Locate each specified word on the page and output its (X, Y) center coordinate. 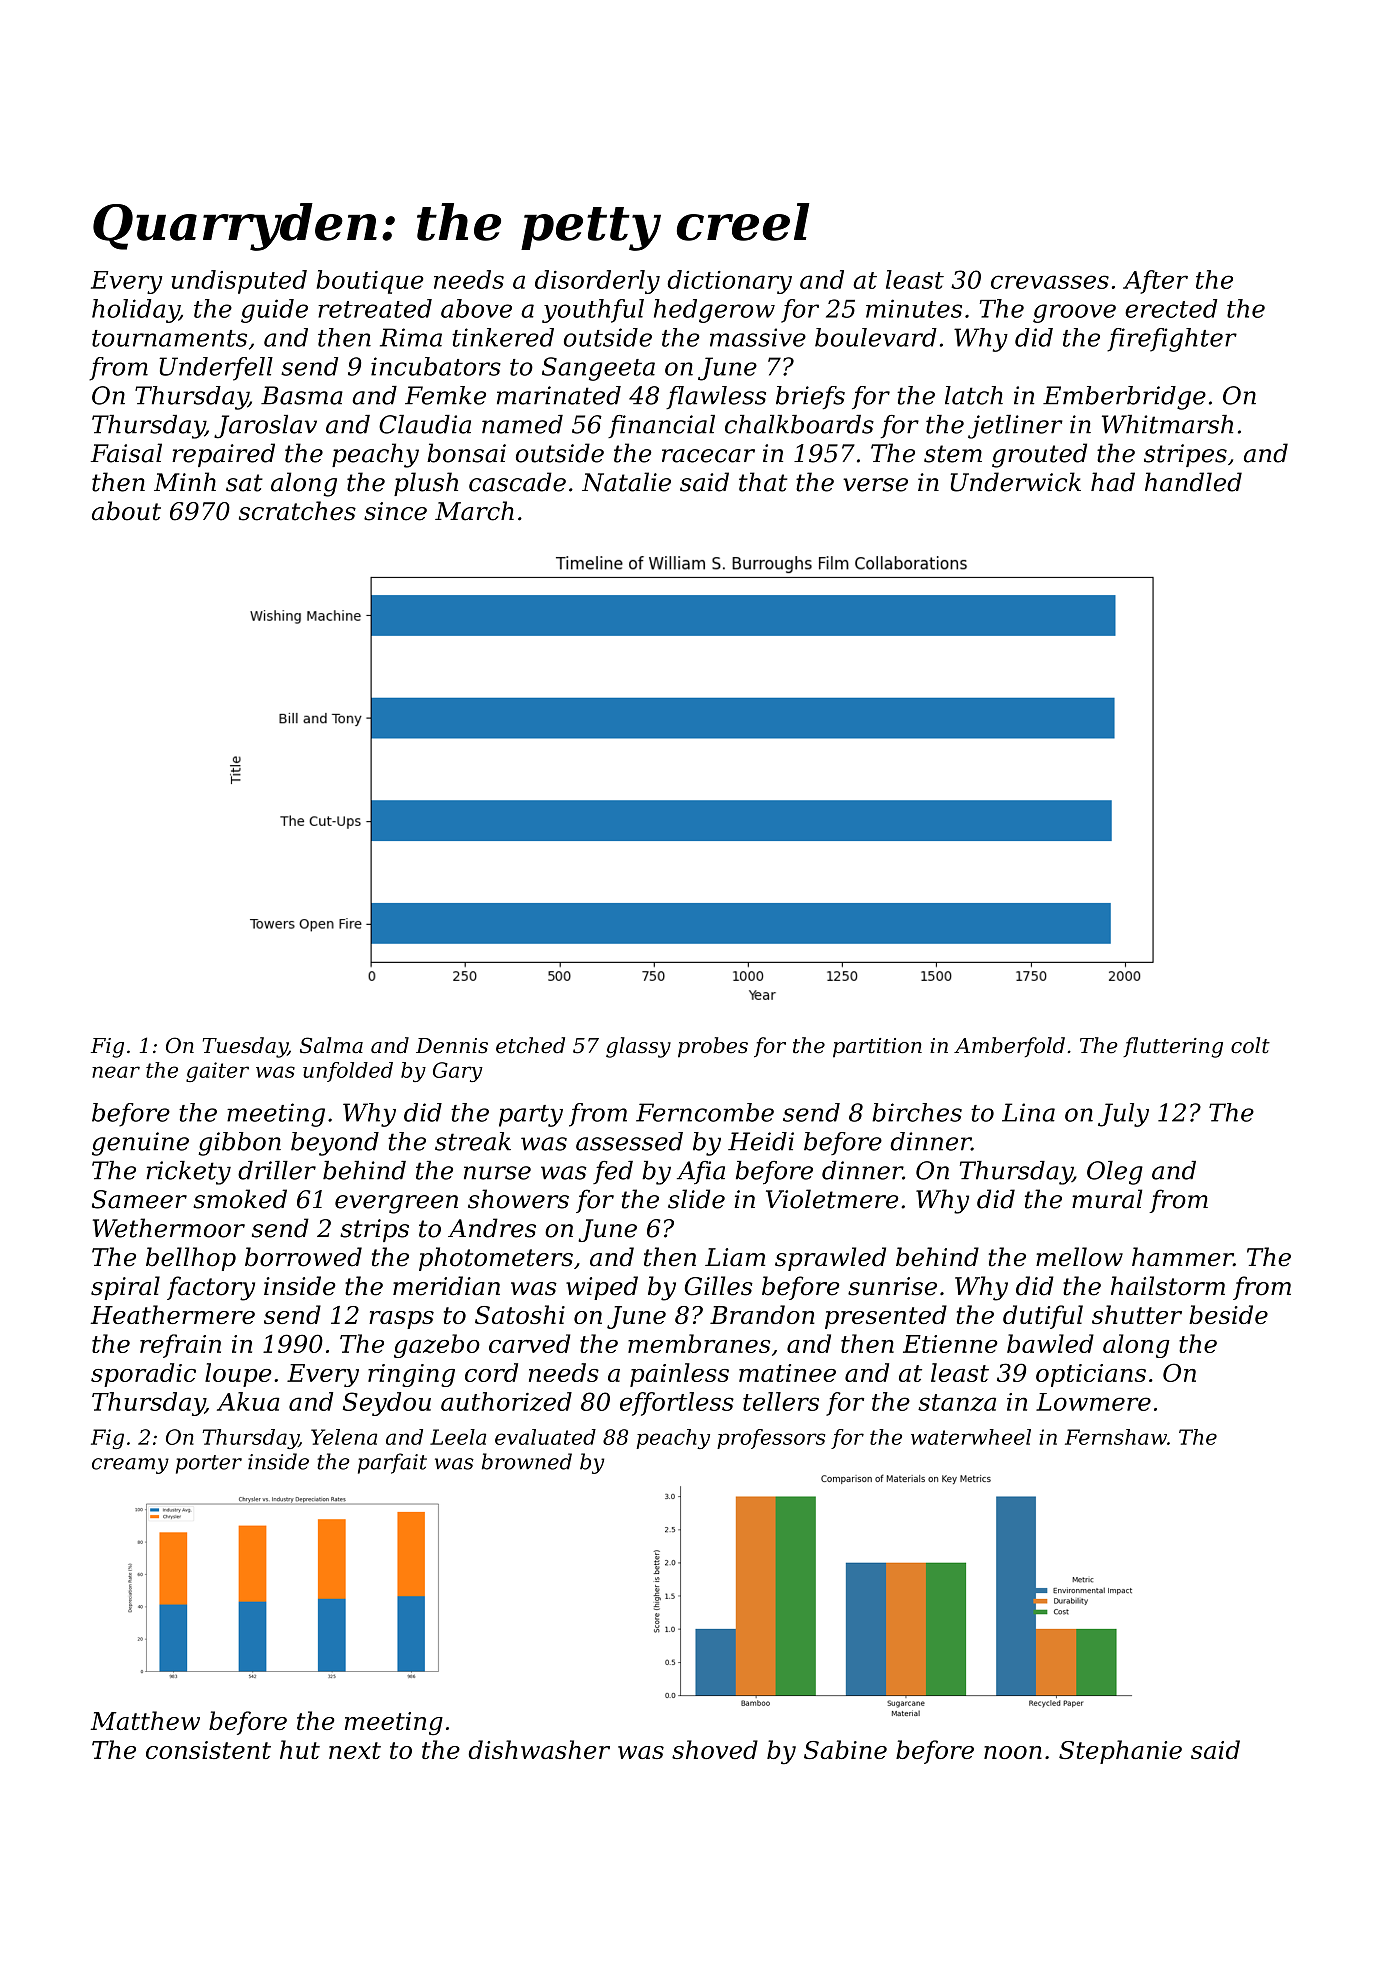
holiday (135, 311)
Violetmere (832, 1199)
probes (713, 1047)
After (1155, 282)
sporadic (143, 1375)
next (355, 1750)
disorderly (597, 282)
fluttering (1173, 1047)
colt (1250, 1045)
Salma (331, 1045)
